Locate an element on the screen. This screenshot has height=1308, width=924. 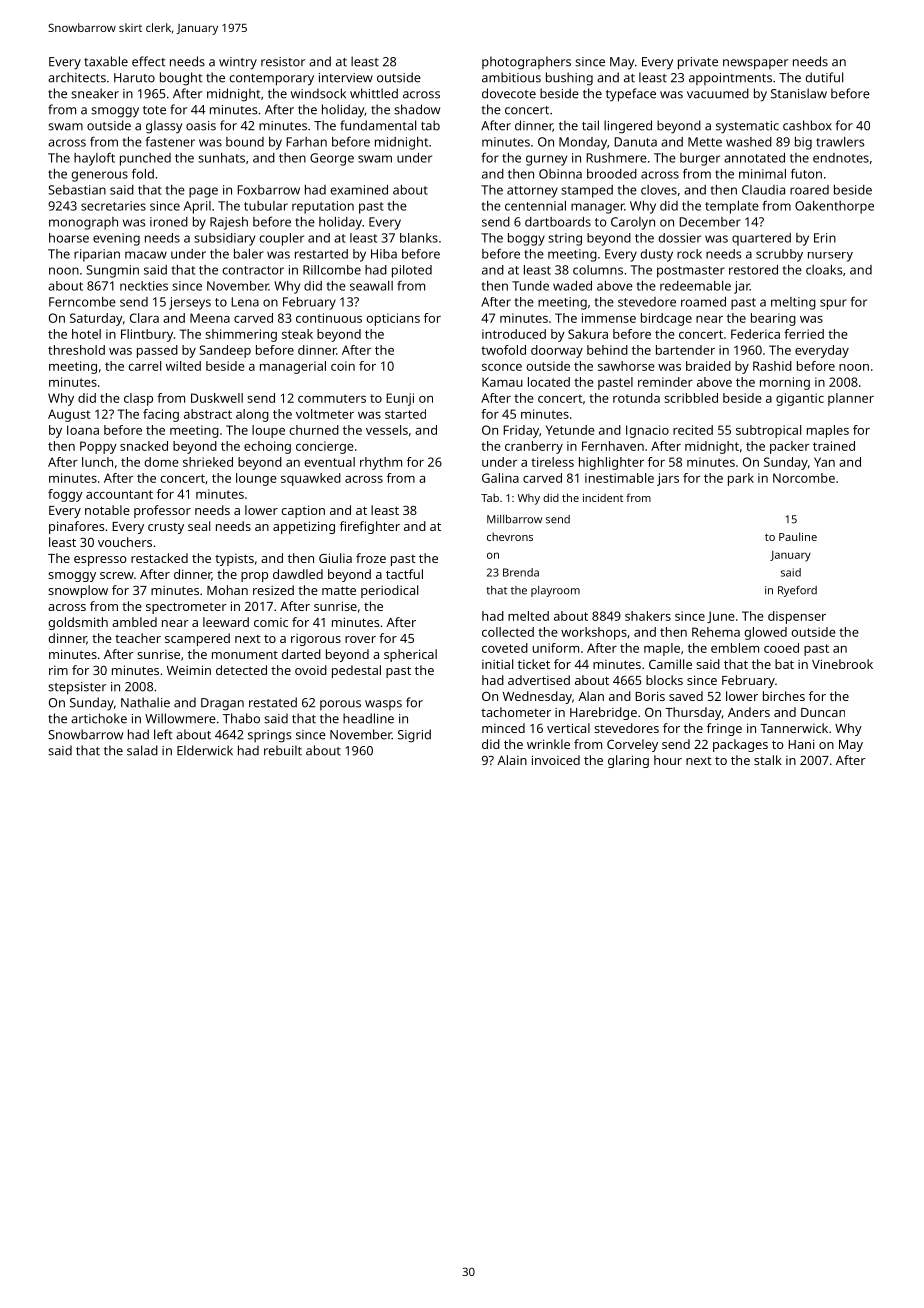
page is located at coordinates (203, 192).
